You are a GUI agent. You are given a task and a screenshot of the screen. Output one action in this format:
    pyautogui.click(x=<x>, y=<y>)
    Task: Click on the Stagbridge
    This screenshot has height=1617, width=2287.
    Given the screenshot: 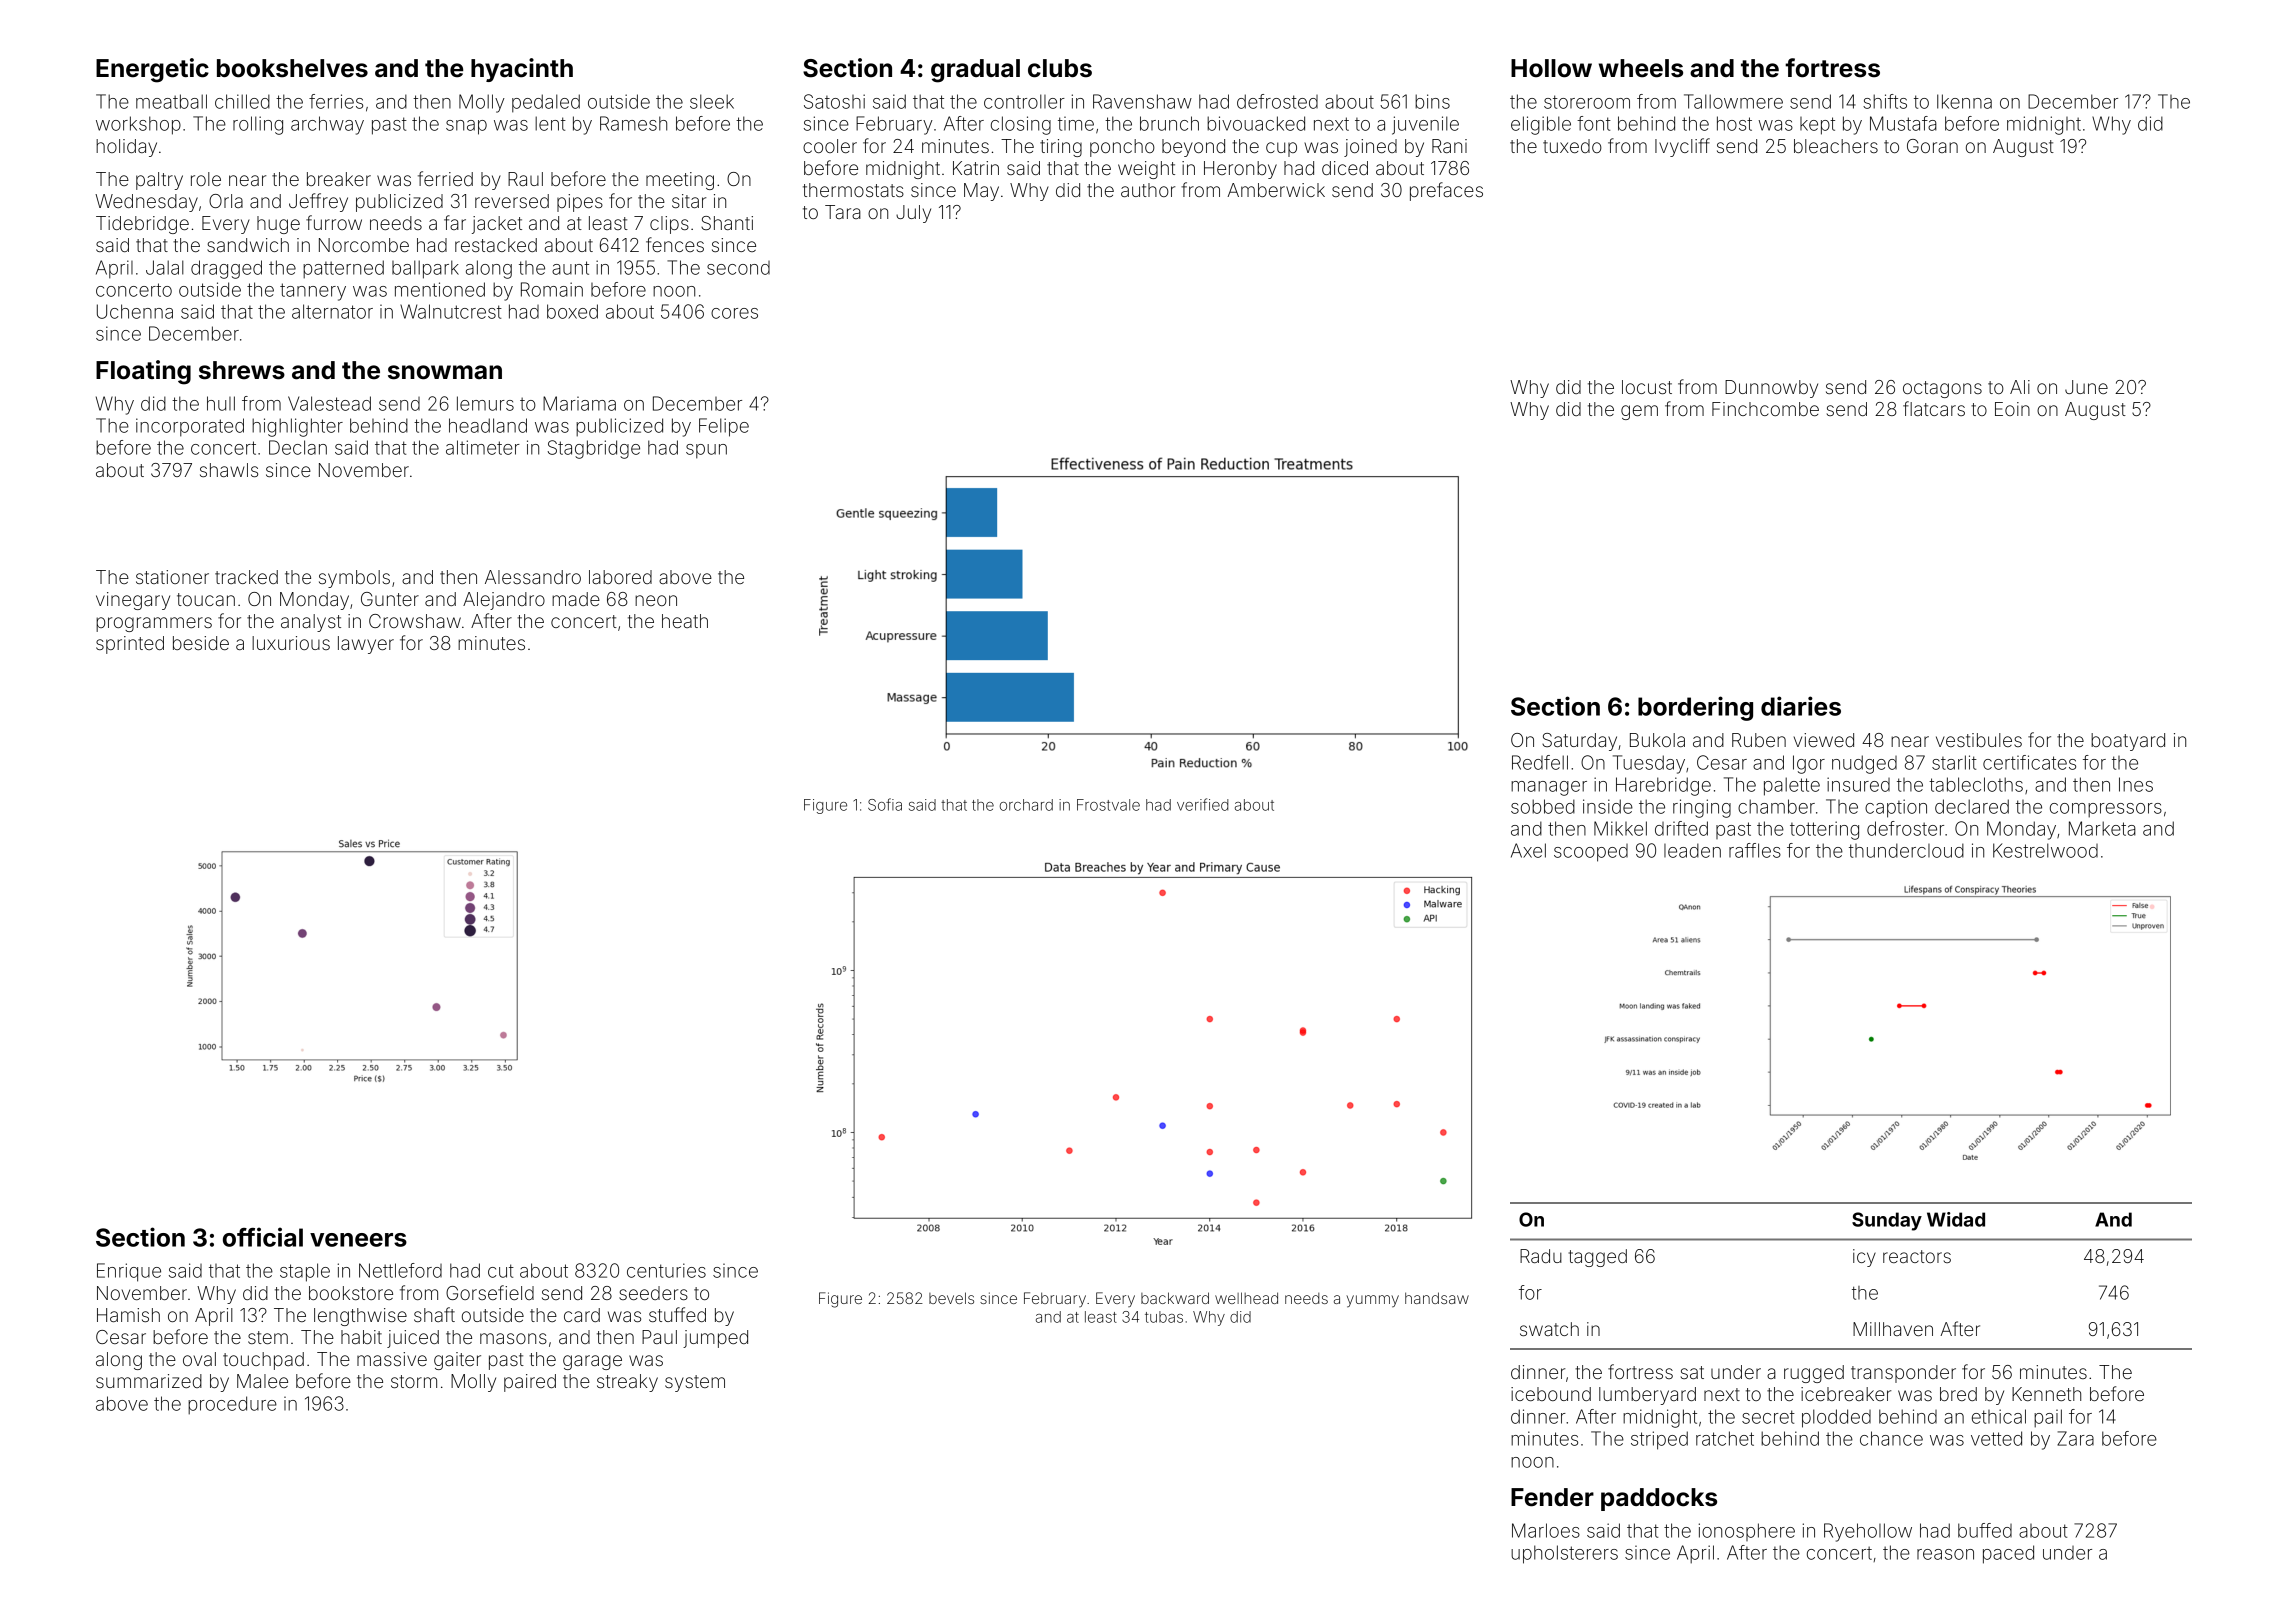 What is the action you would take?
    pyautogui.click(x=594, y=449)
